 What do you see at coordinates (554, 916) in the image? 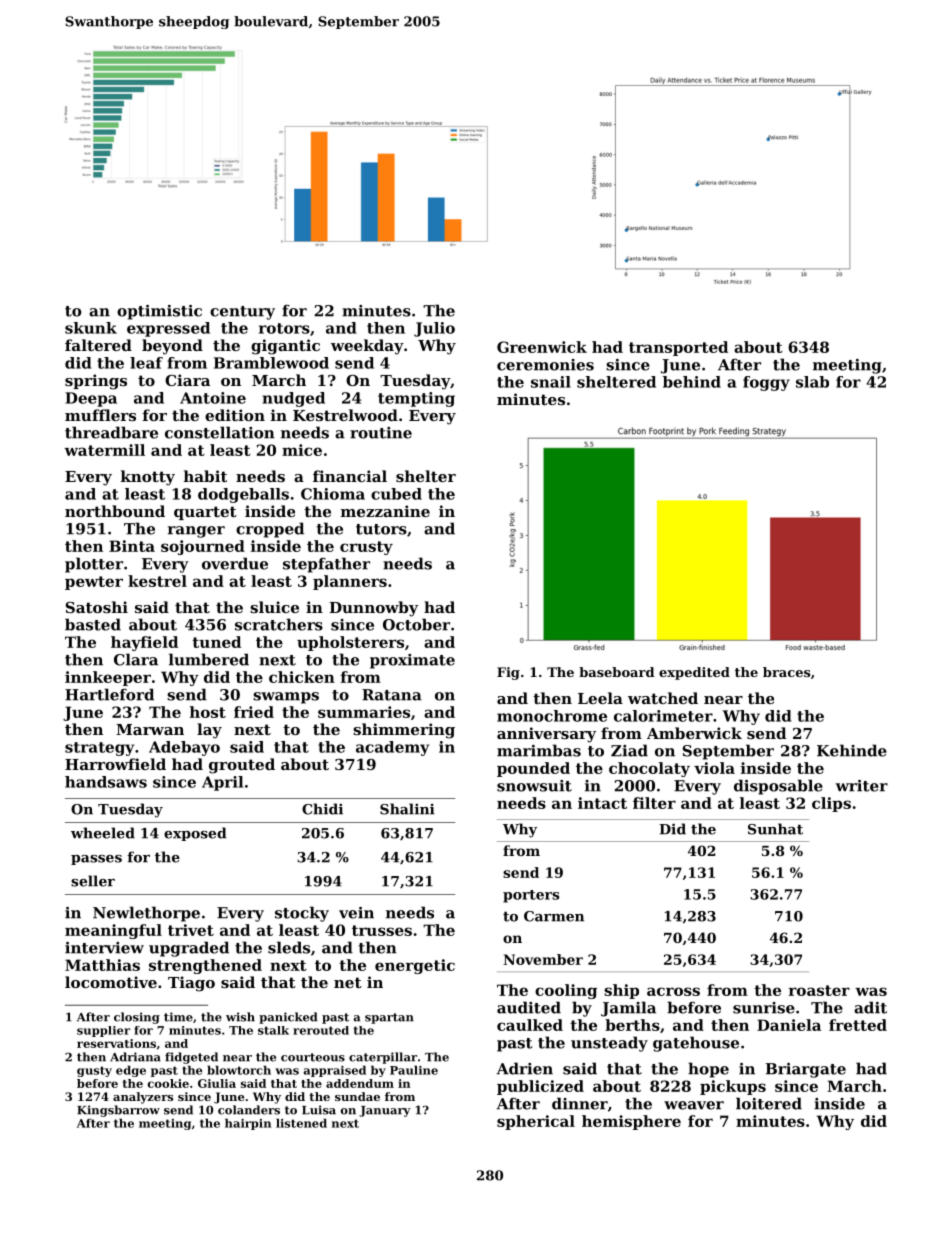
I see `Carmen` at bounding box center [554, 916].
